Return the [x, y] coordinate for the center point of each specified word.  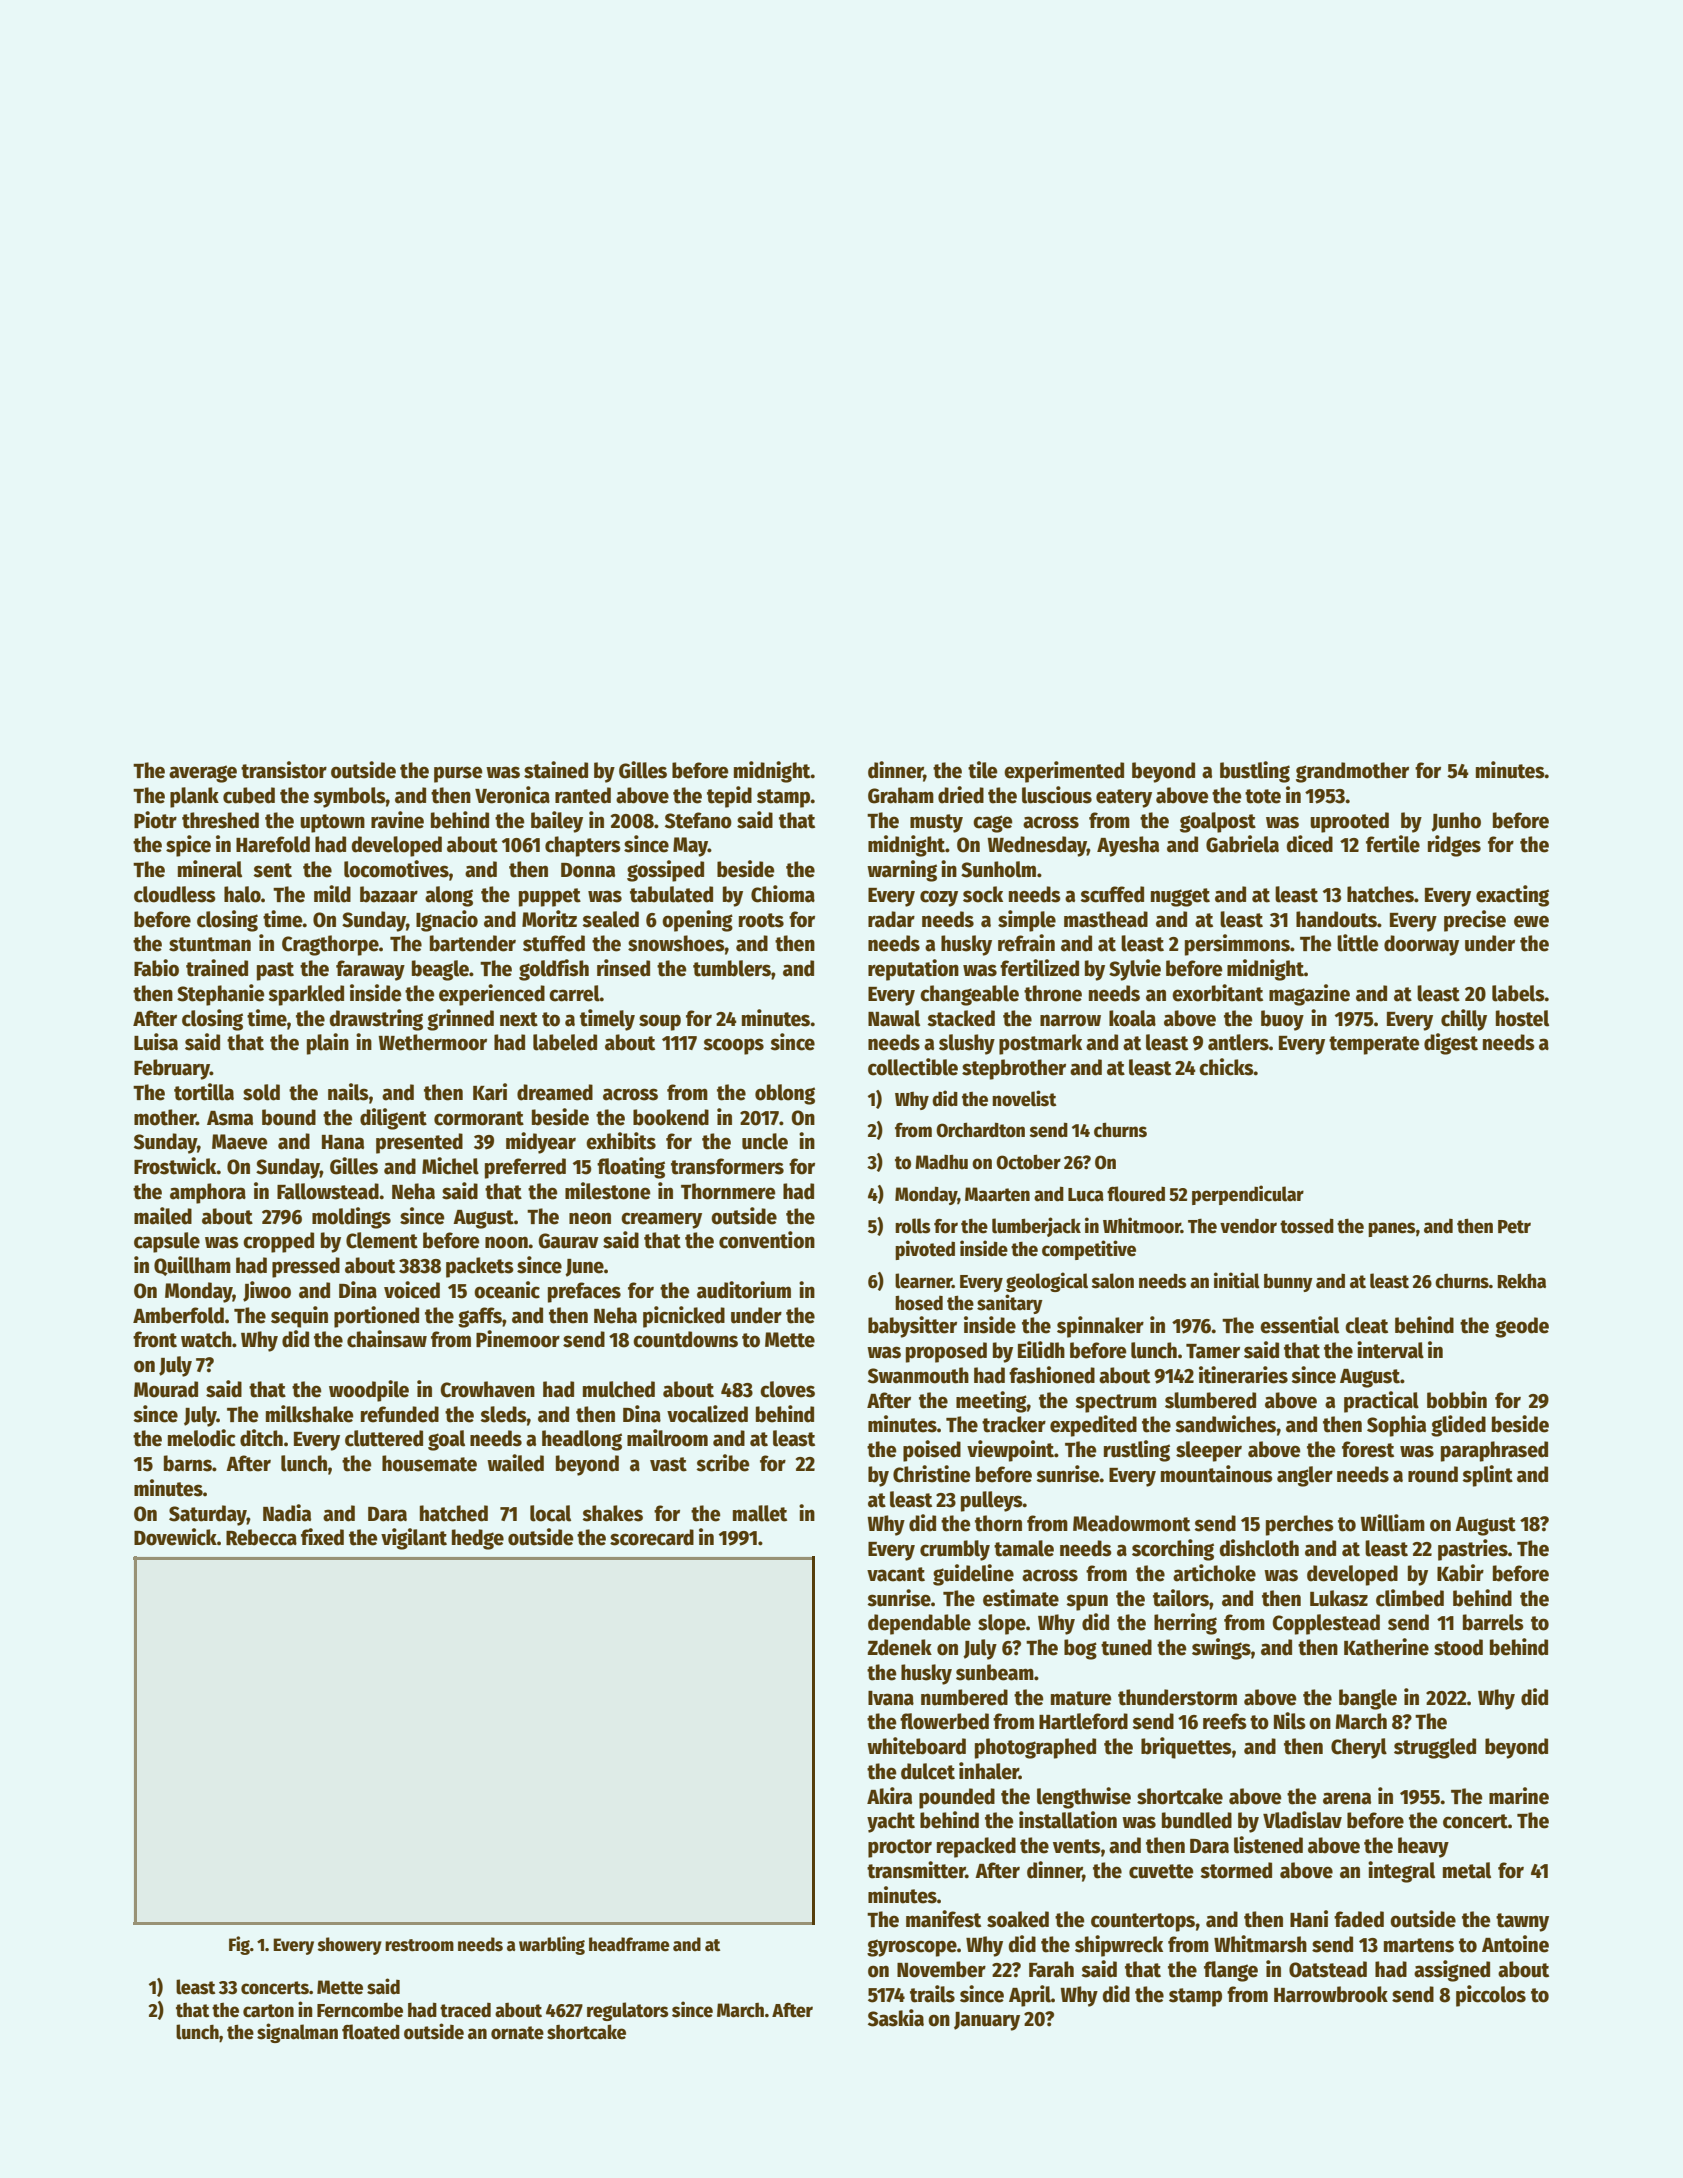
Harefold [273, 844]
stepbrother [1014, 1069]
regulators [627, 2011]
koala [1132, 1018]
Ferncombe [360, 2010]
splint [1487, 1476]
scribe [723, 1463]
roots [761, 920]
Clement [382, 1240]
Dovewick [175, 1537]
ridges [1454, 846]
